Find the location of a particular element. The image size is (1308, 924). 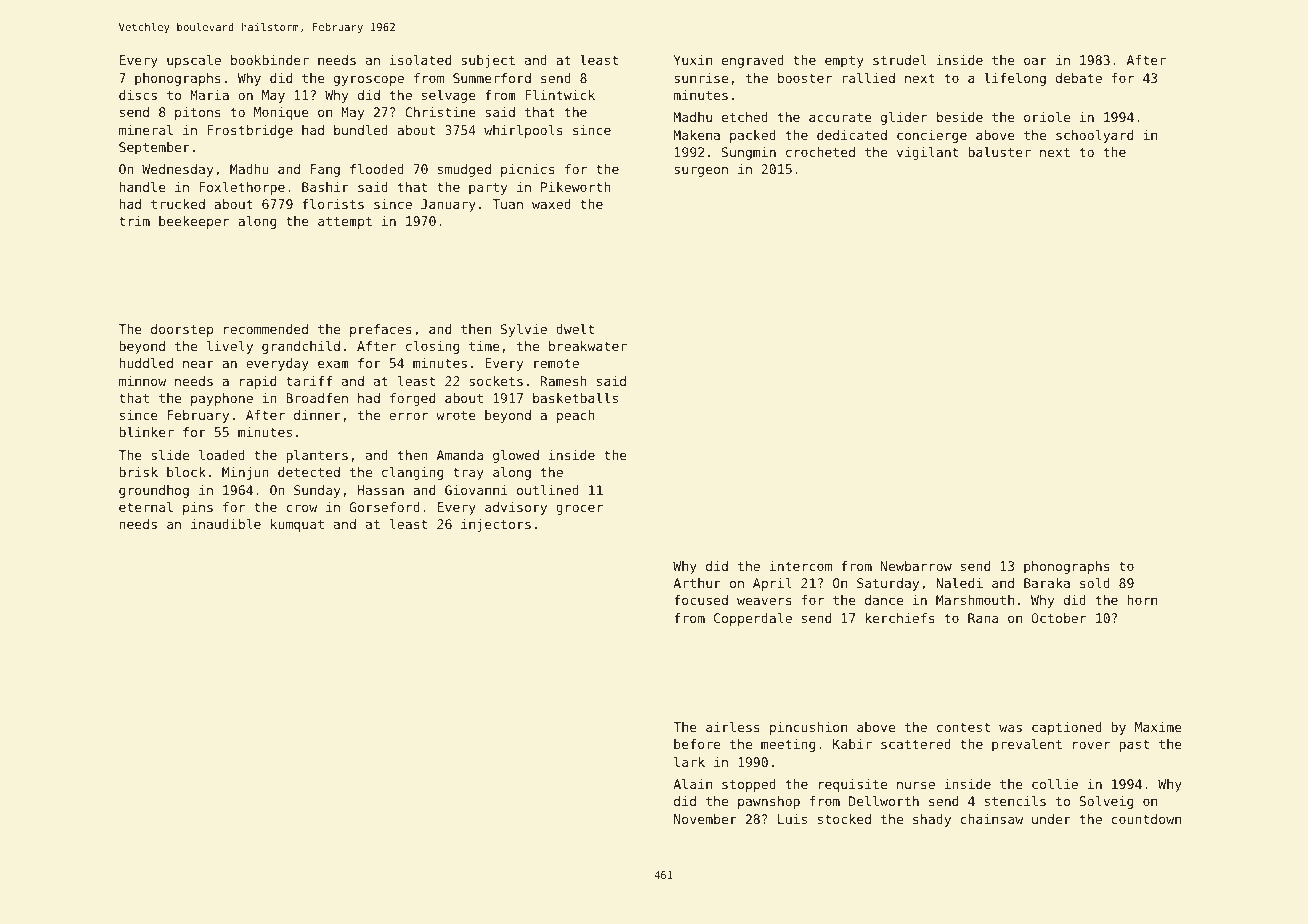

Maxime is located at coordinates (1158, 727).
